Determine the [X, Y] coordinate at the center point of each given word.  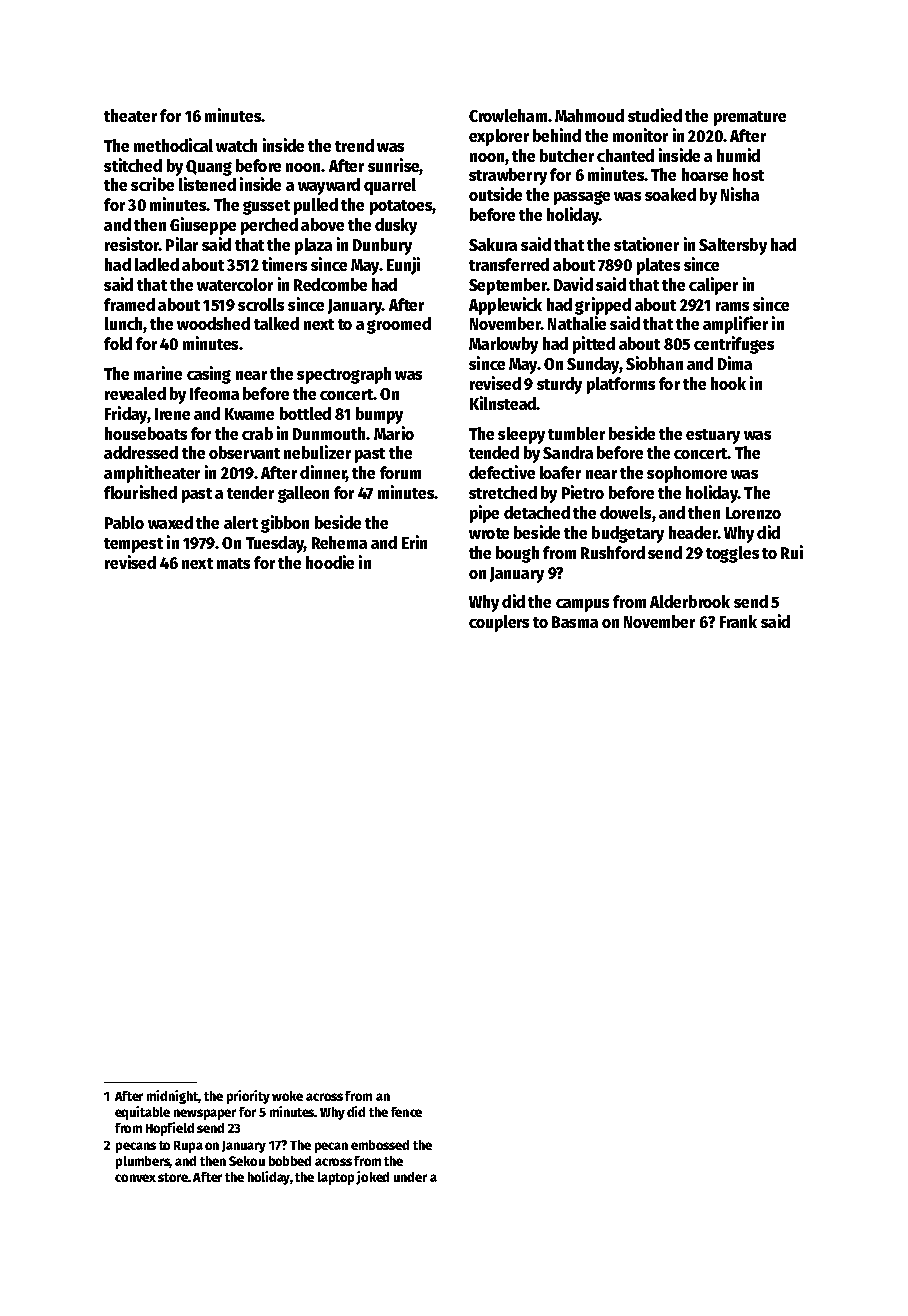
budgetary [628, 534]
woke [287, 1096]
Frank [738, 621]
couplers [499, 623]
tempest [133, 545]
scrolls [261, 304]
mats [233, 563]
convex [135, 1178]
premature [750, 118]
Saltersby [733, 246]
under [410, 1177]
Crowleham [508, 115]
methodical [173, 145]
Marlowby [503, 345]
